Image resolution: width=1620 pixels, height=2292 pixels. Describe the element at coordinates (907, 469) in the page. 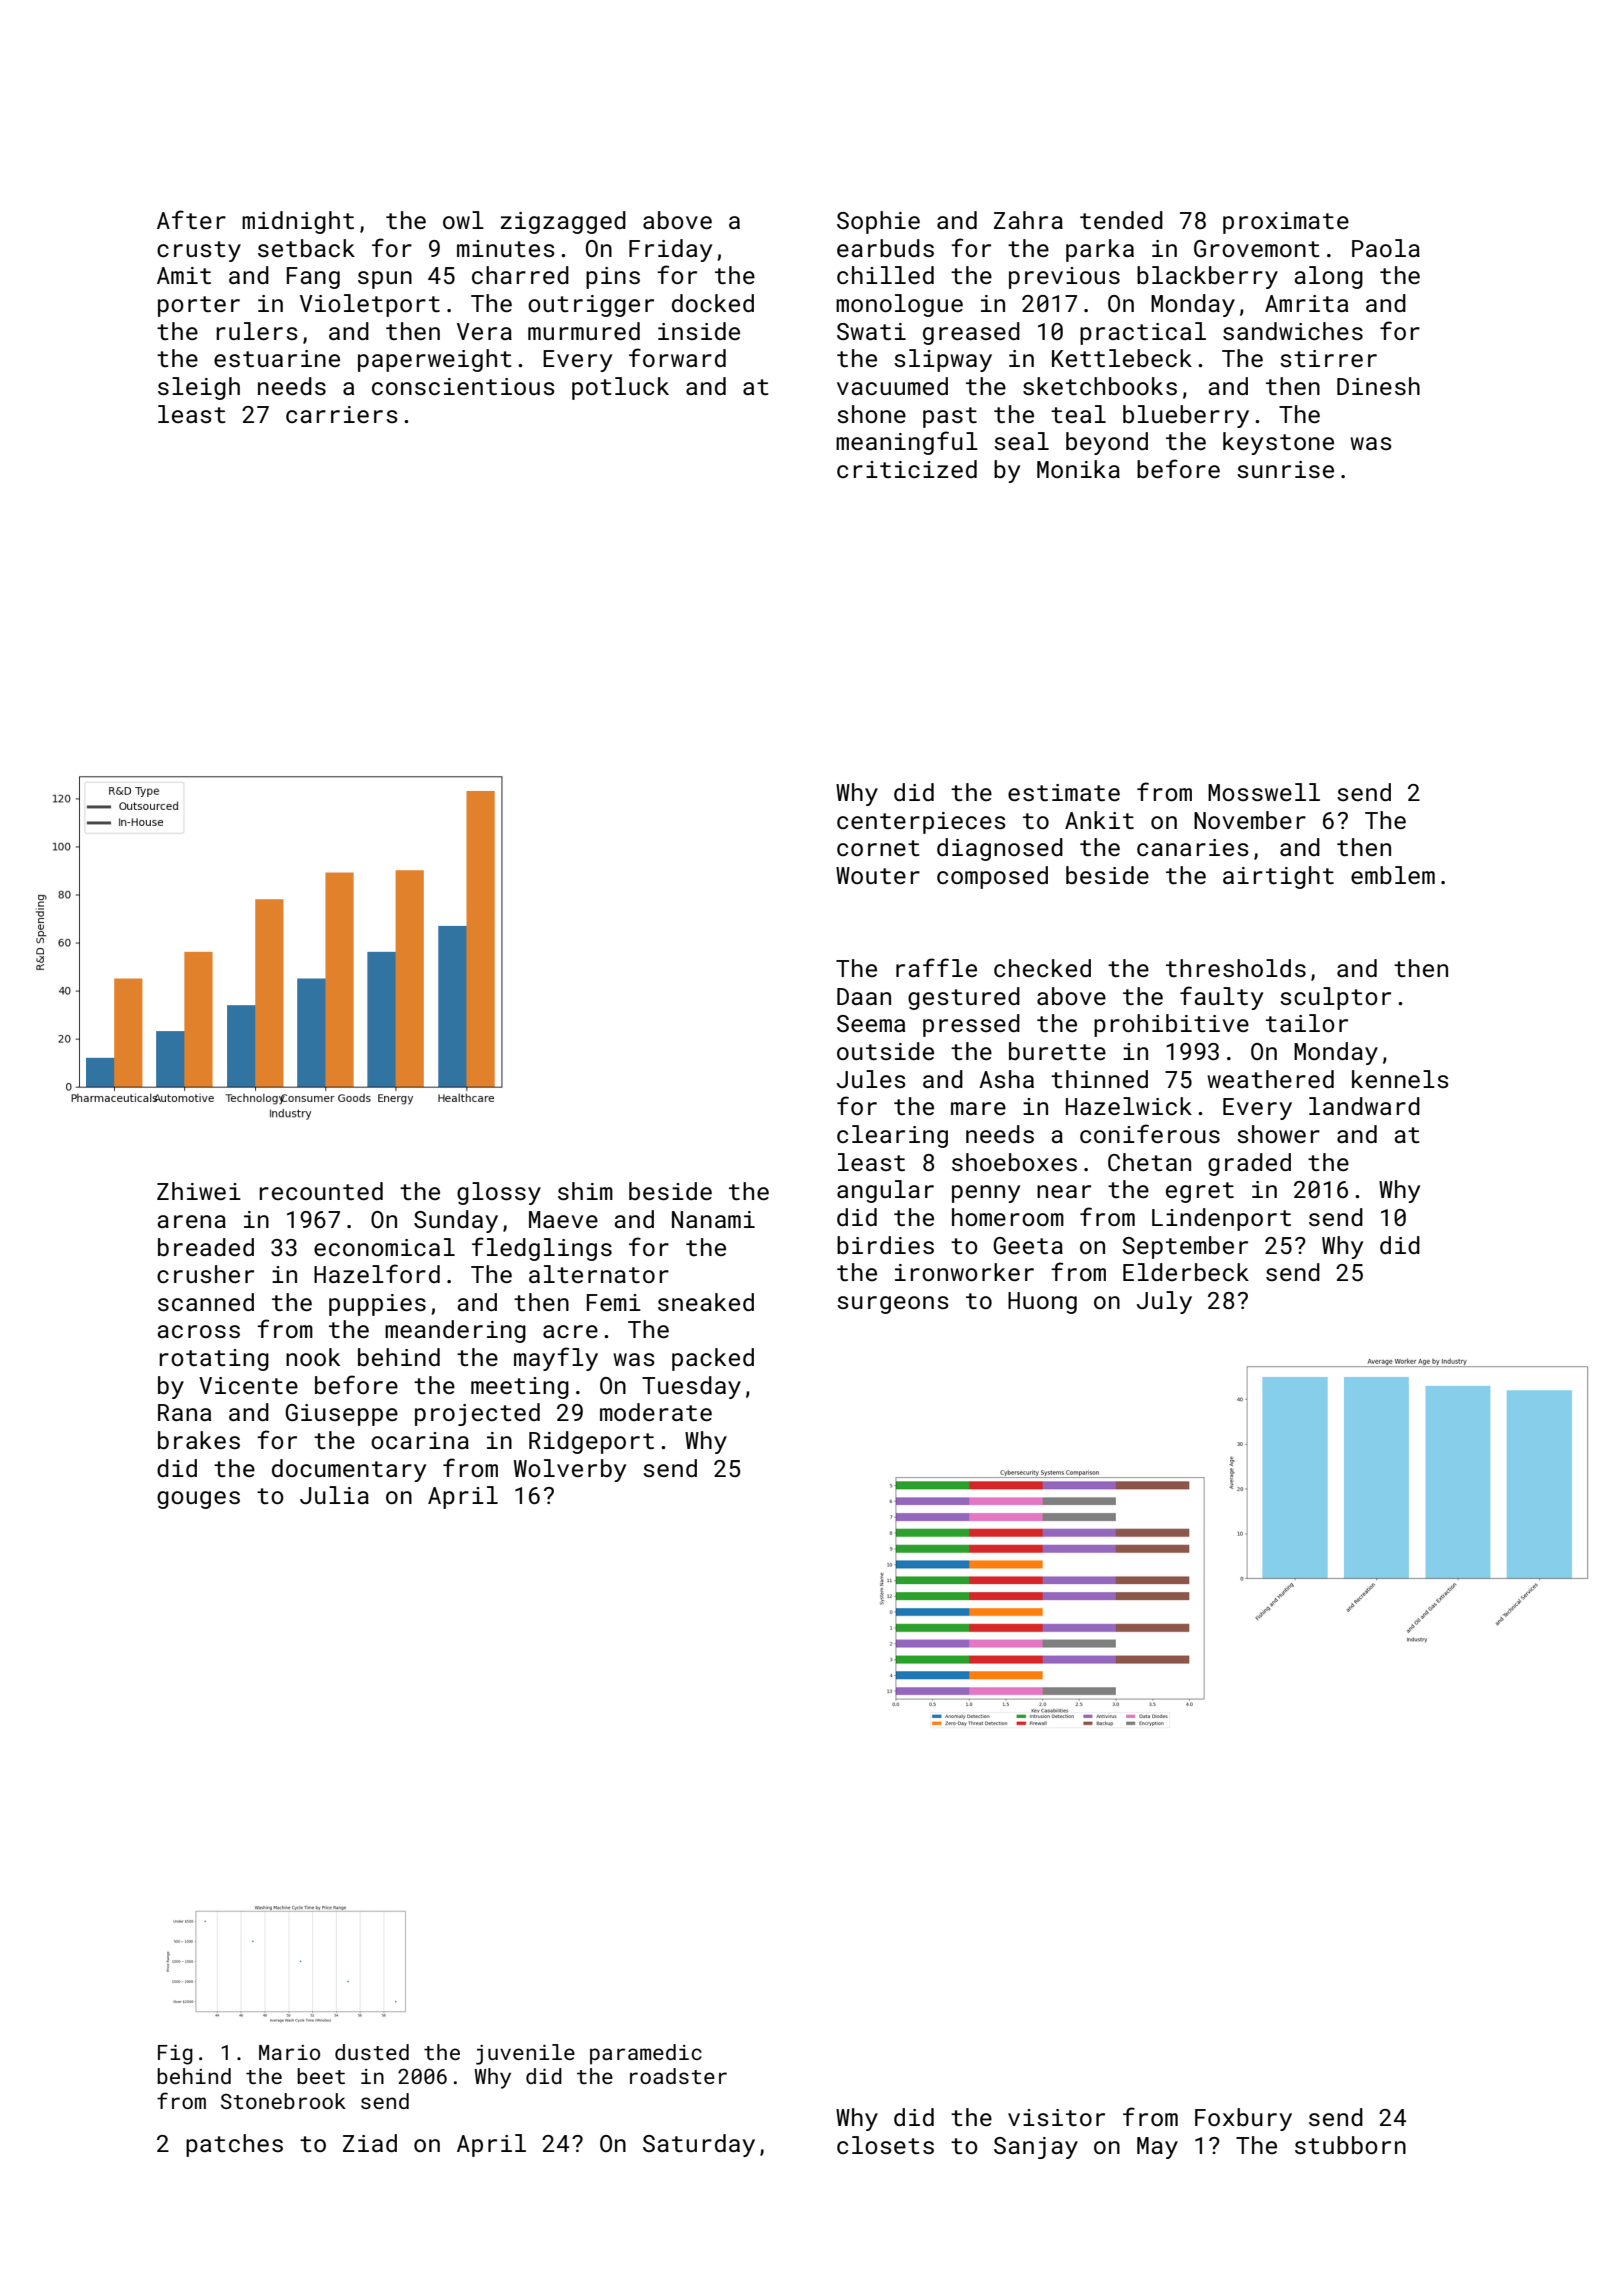

I see `criticized` at that location.
